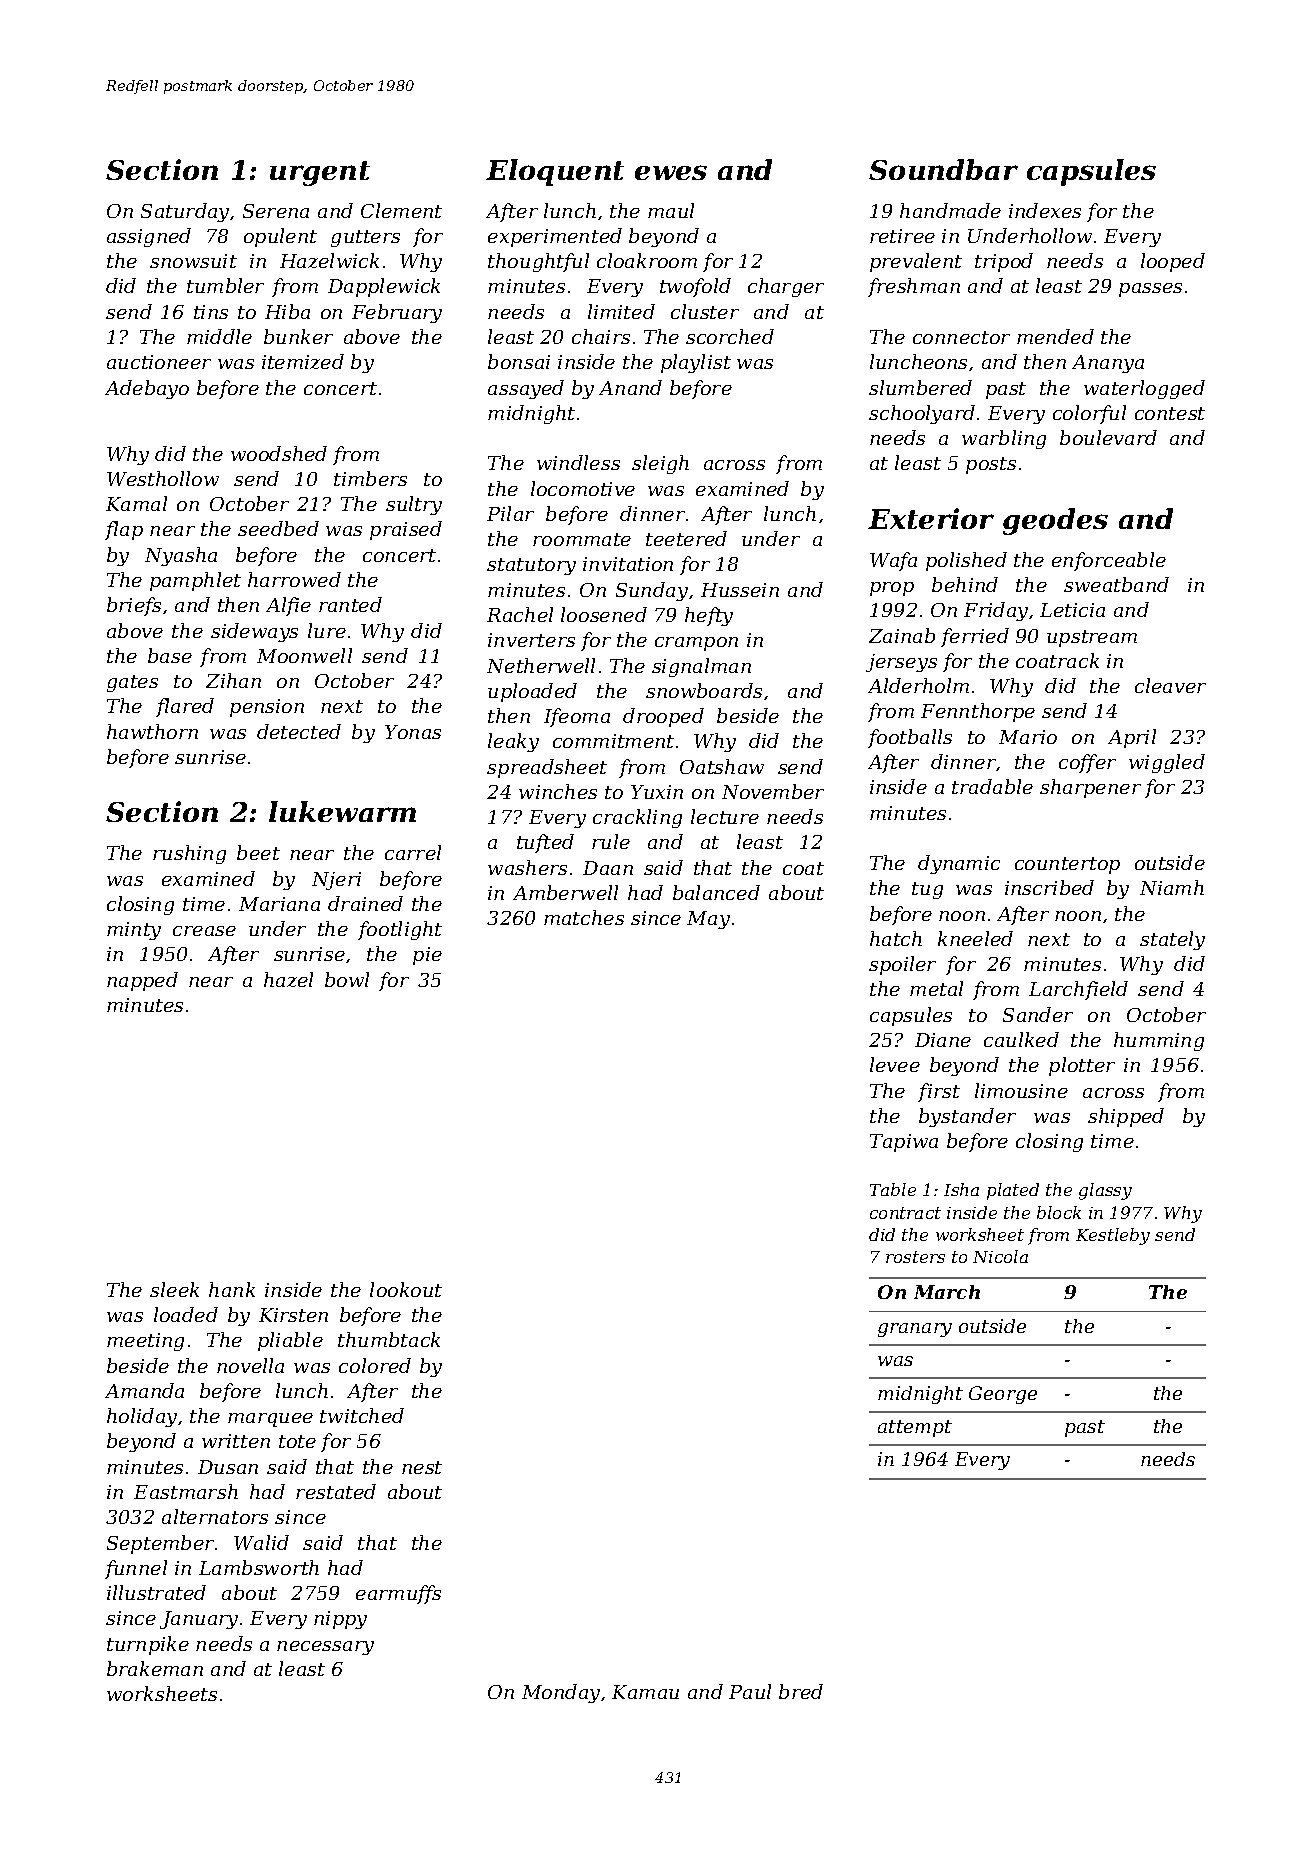 Image resolution: width=1312 pixels, height=1856 pixels. Describe the element at coordinates (279, 904) in the page. I see `Mariana` at that location.
